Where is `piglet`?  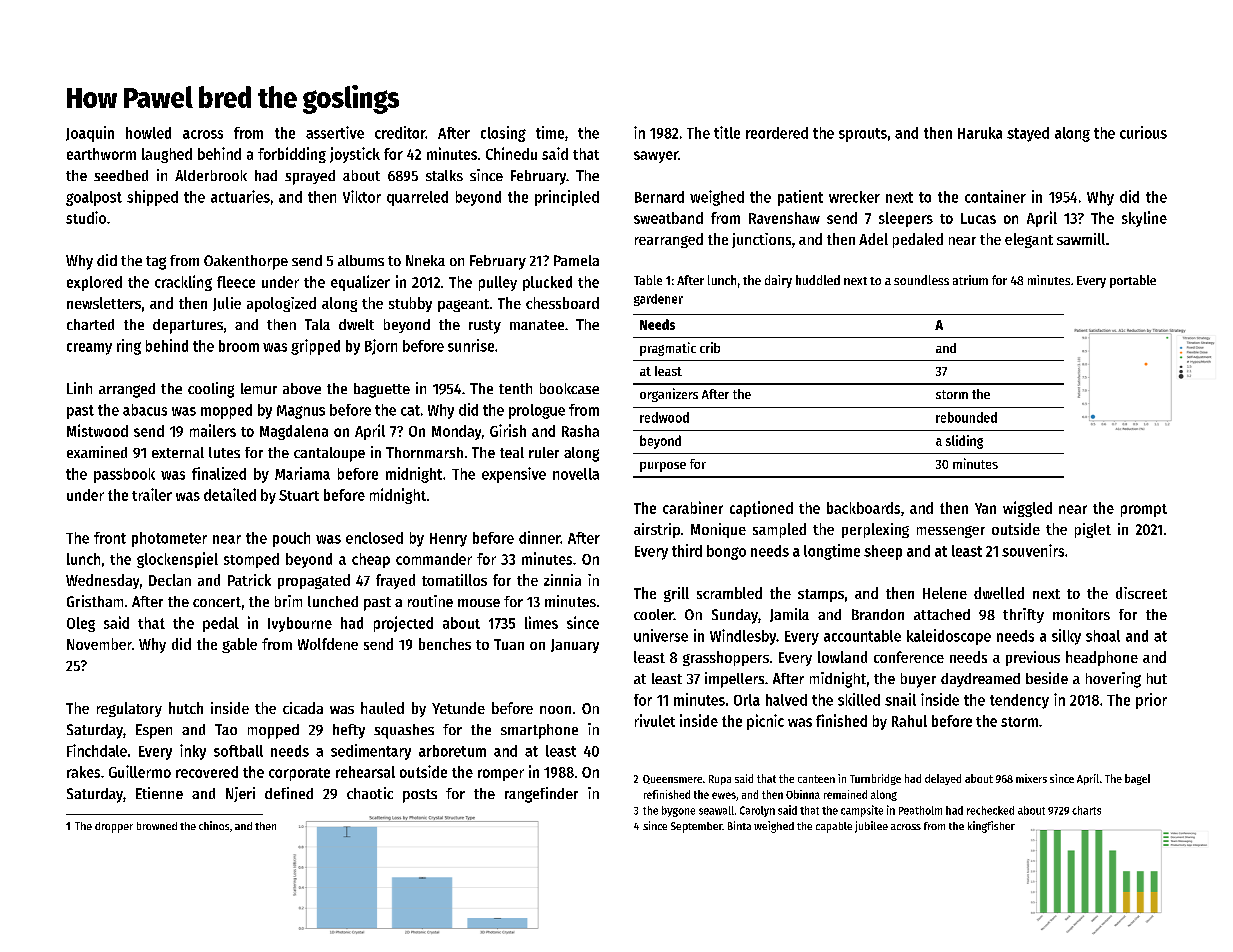 piglet is located at coordinates (1093, 530).
